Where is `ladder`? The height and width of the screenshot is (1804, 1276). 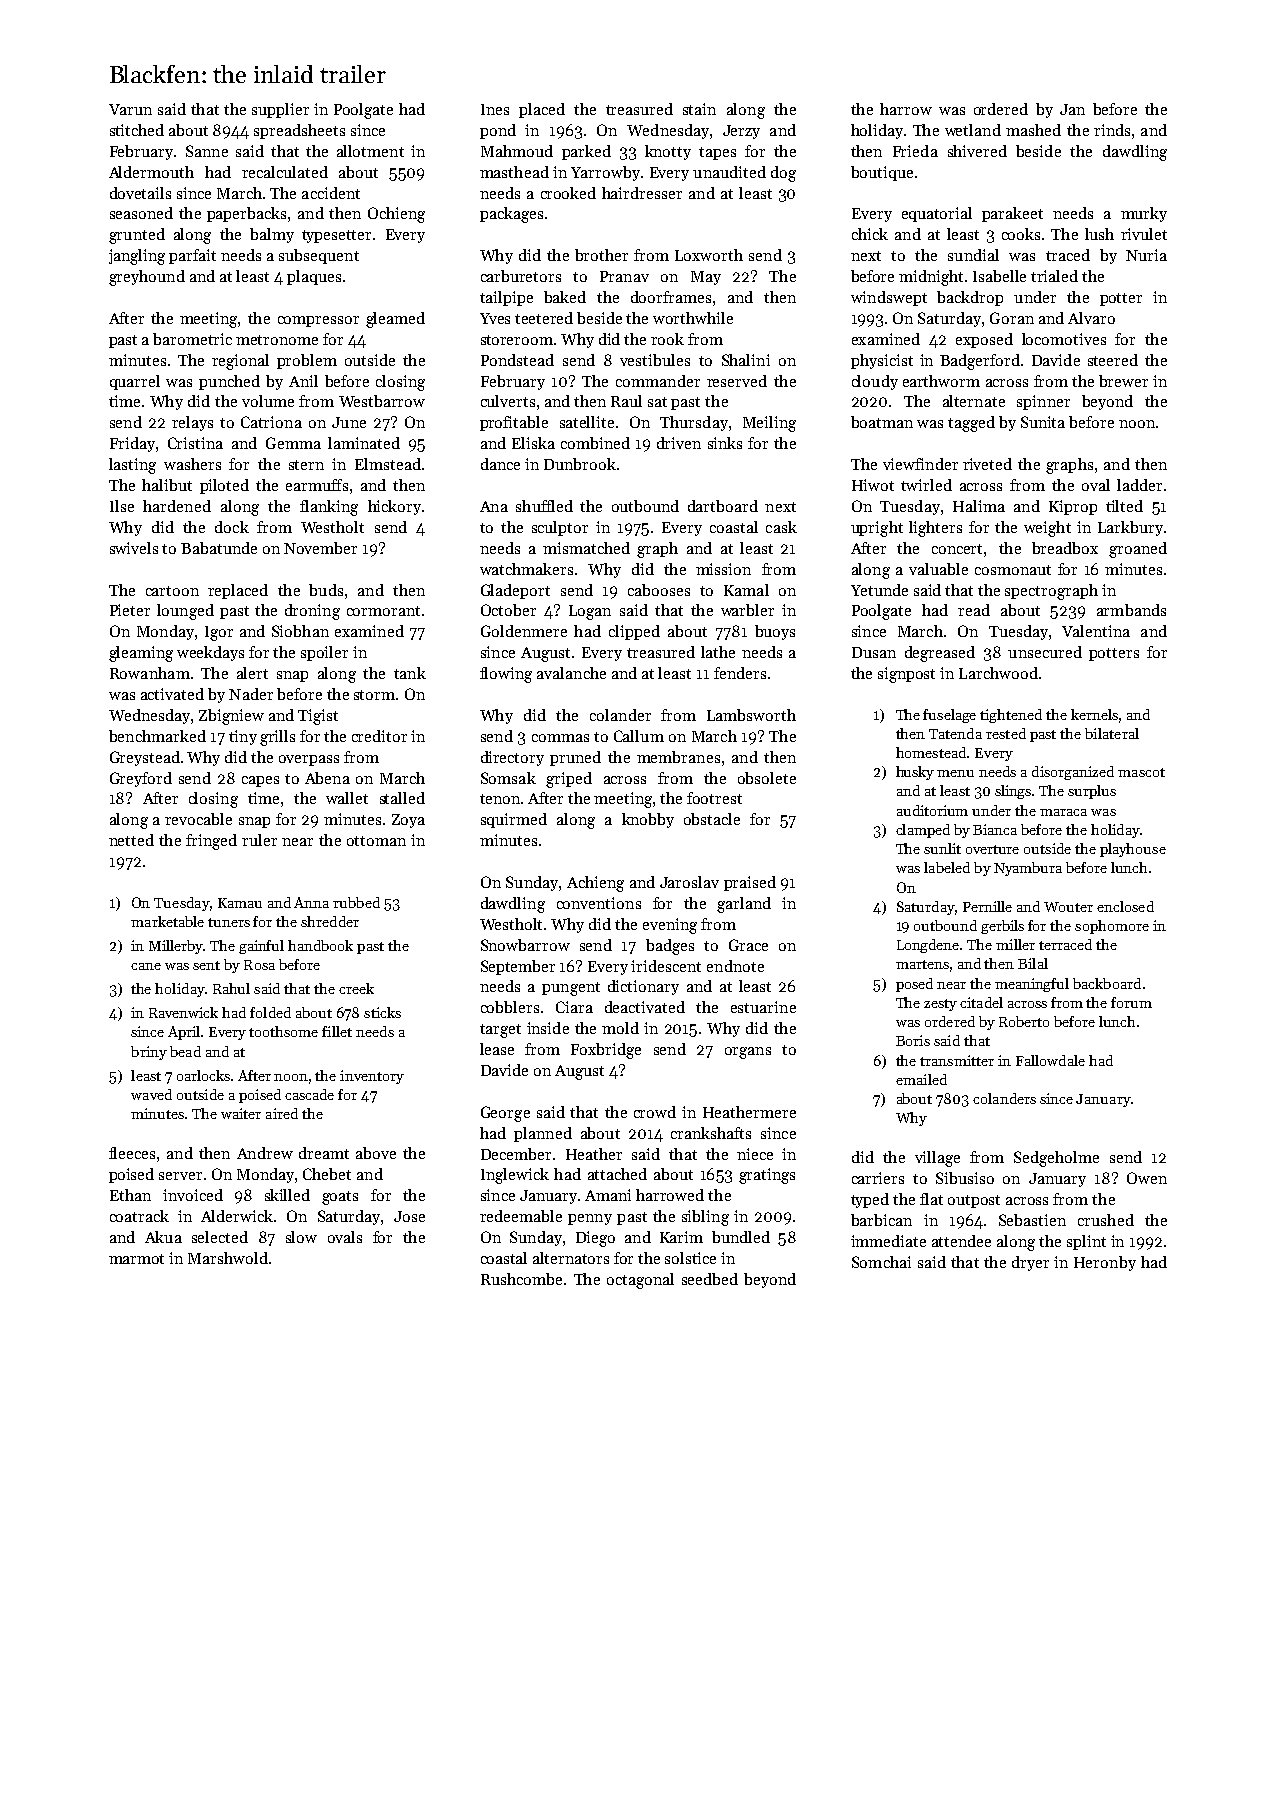 ladder is located at coordinates (1139, 485).
